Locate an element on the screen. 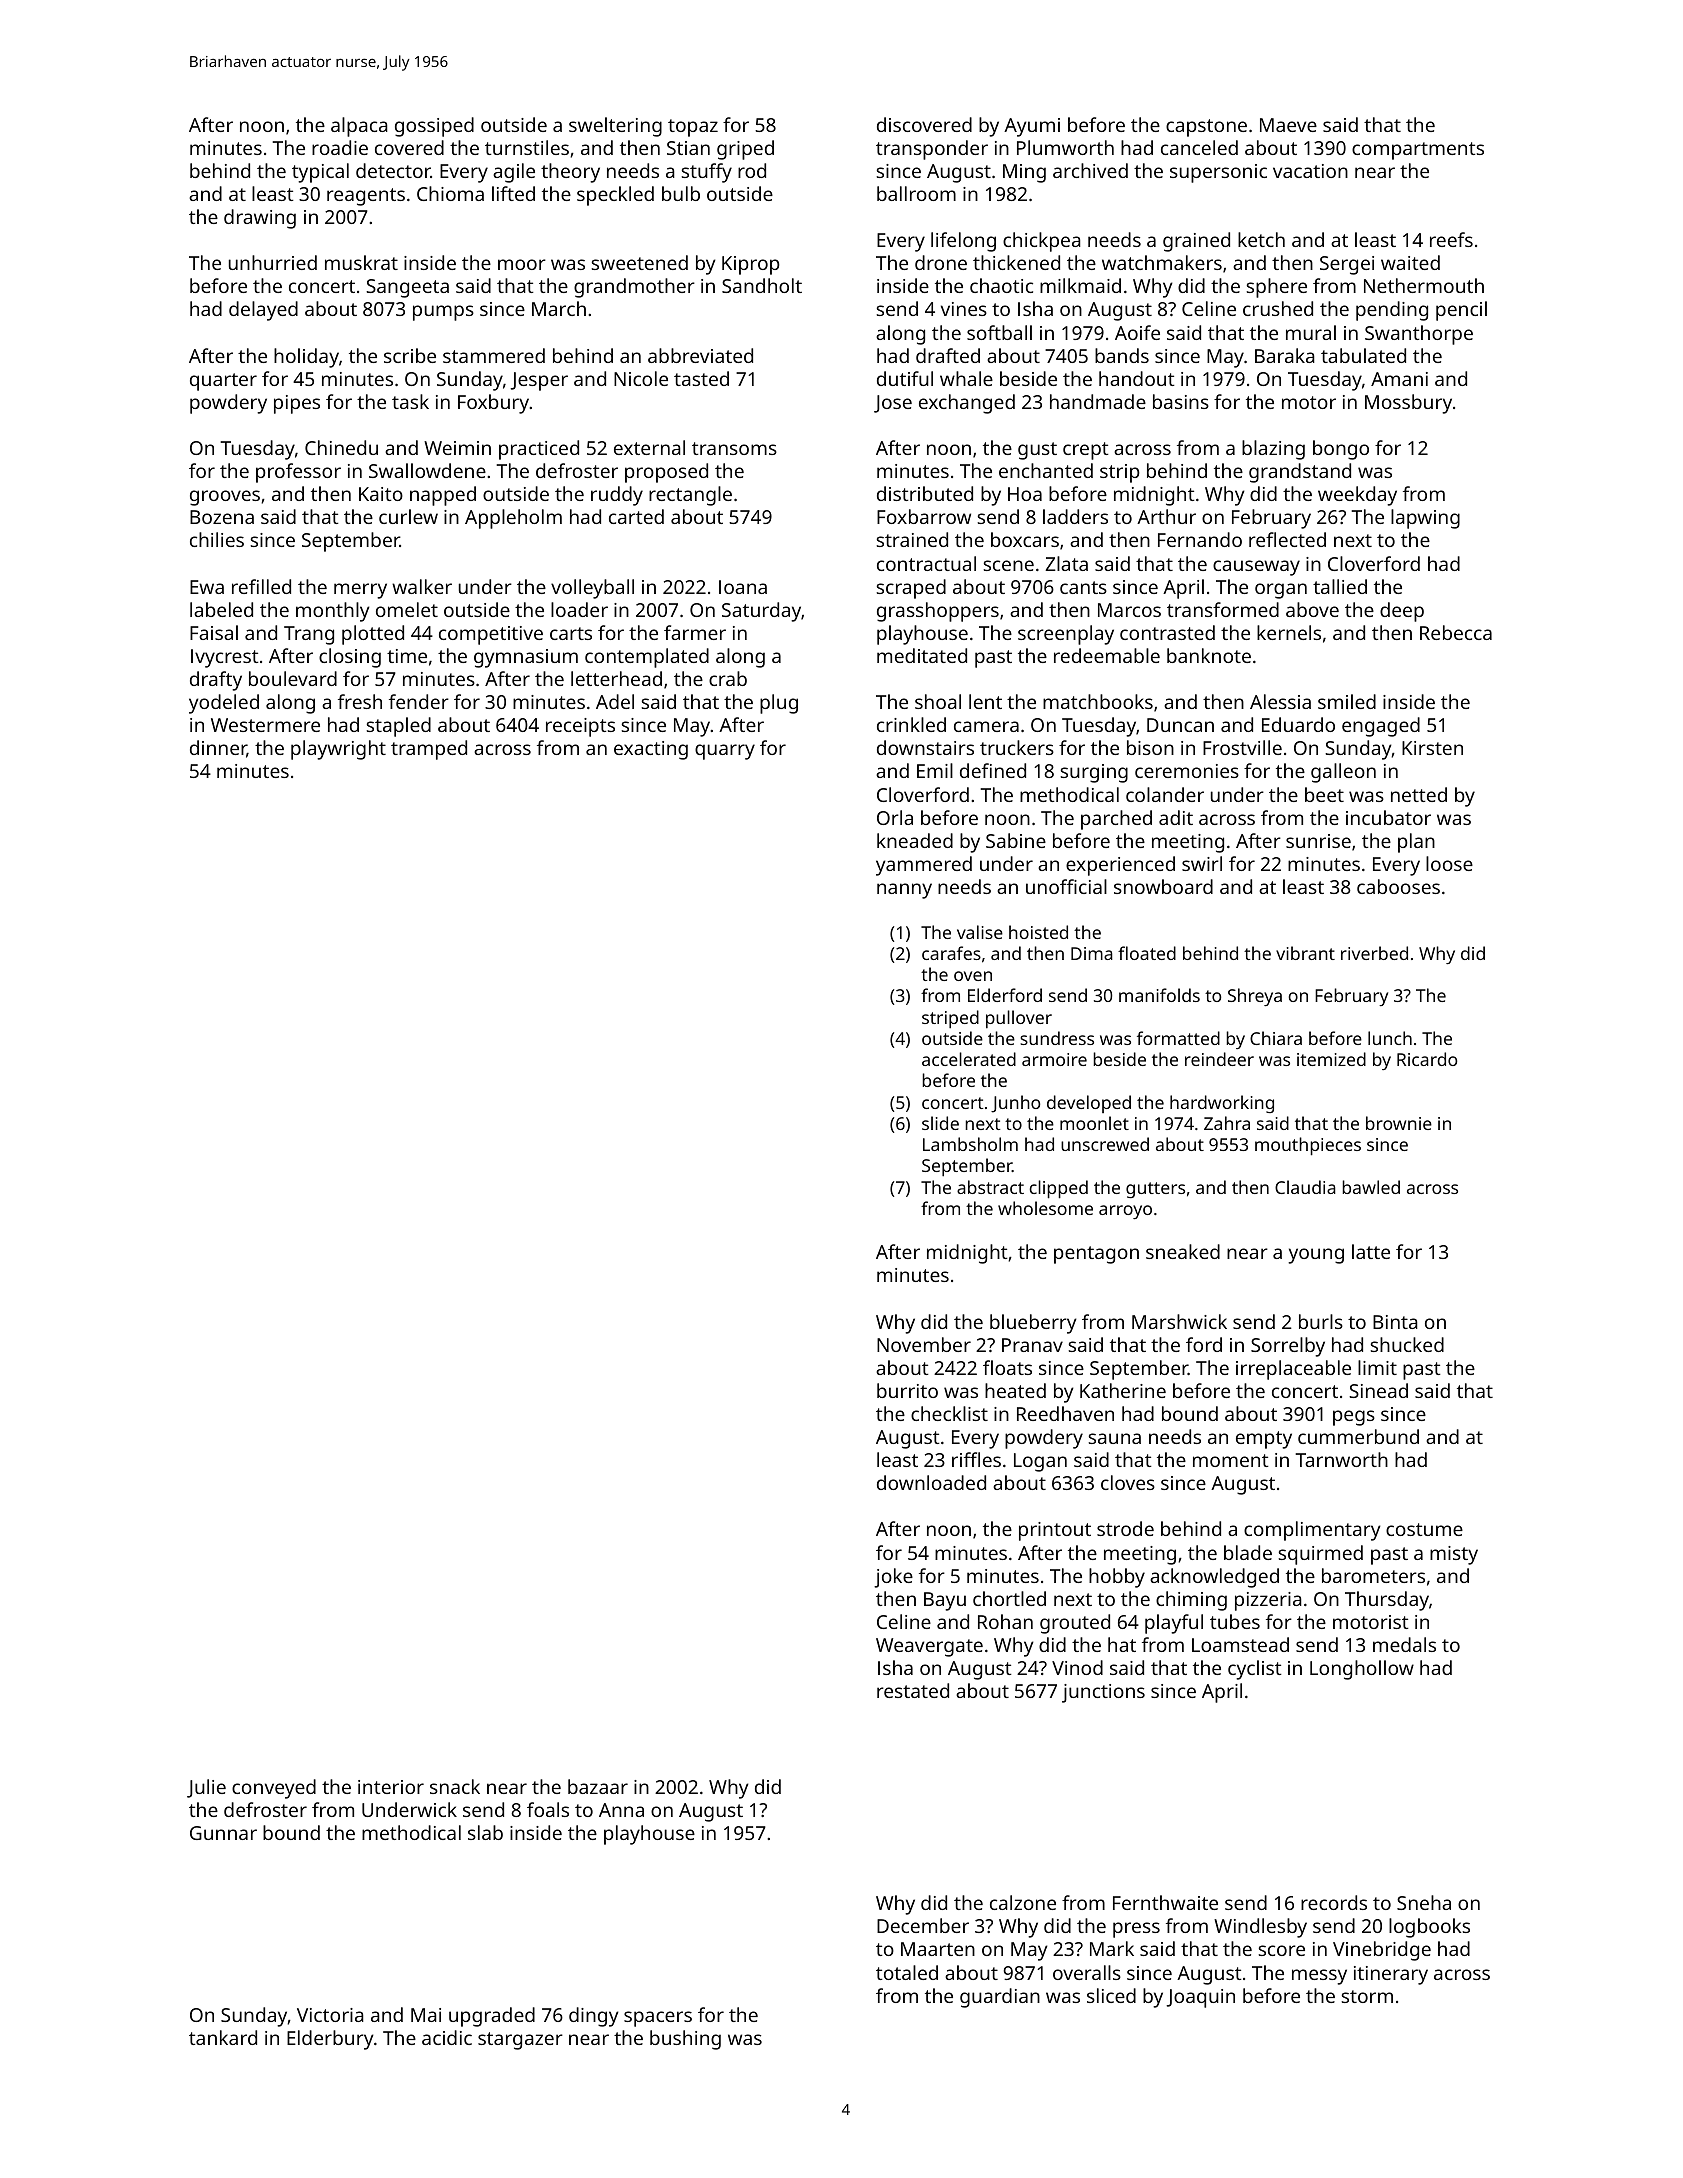 The height and width of the screenshot is (2178, 1683). yodeled is located at coordinates (224, 704).
